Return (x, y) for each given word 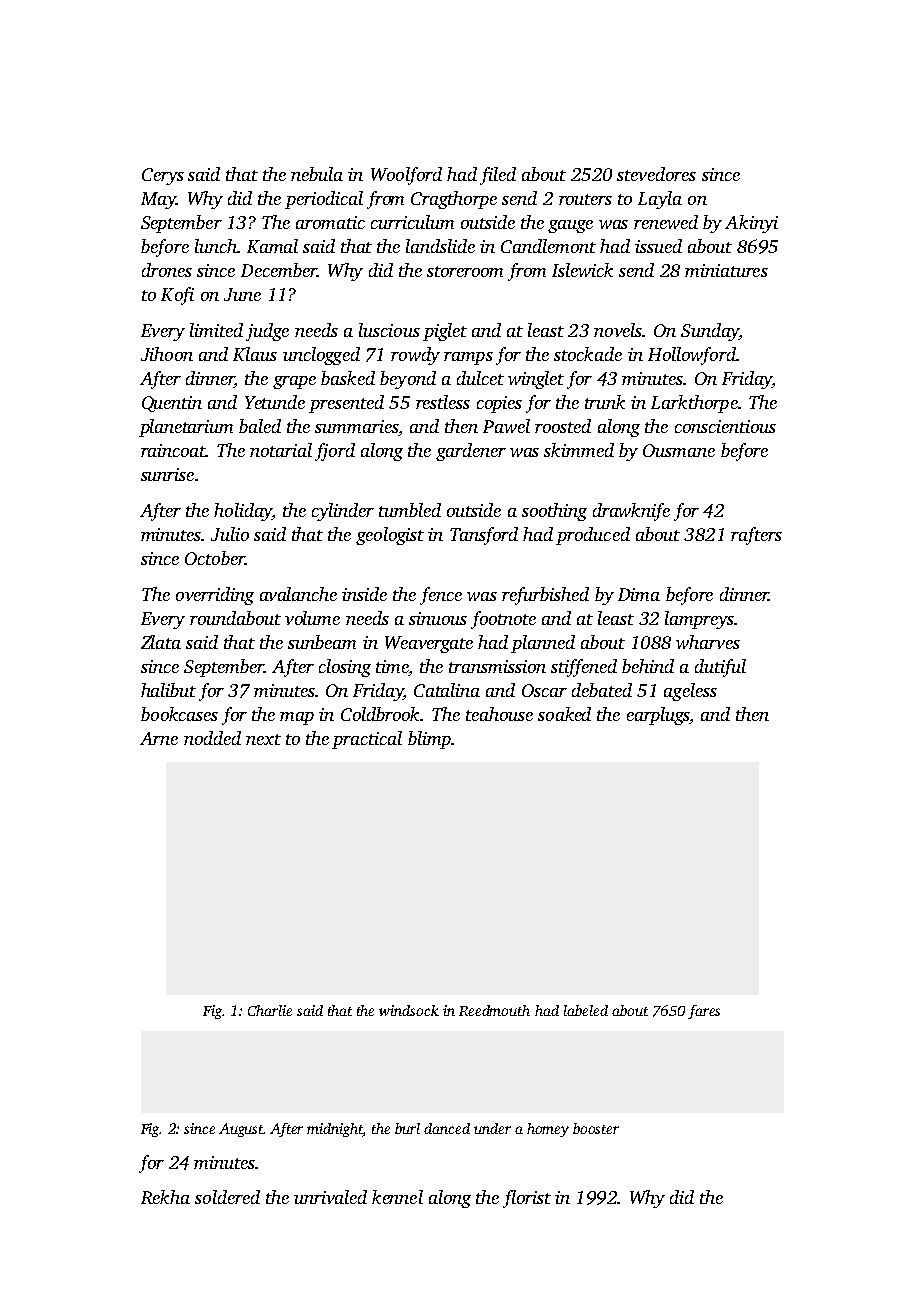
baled (260, 426)
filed (498, 176)
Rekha (165, 1197)
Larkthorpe (694, 404)
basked (348, 378)
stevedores (656, 174)
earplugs (658, 716)
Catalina (447, 690)
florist (527, 1199)
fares (704, 1012)
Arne (159, 738)
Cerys (163, 176)
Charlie (270, 1010)
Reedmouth (494, 1010)
